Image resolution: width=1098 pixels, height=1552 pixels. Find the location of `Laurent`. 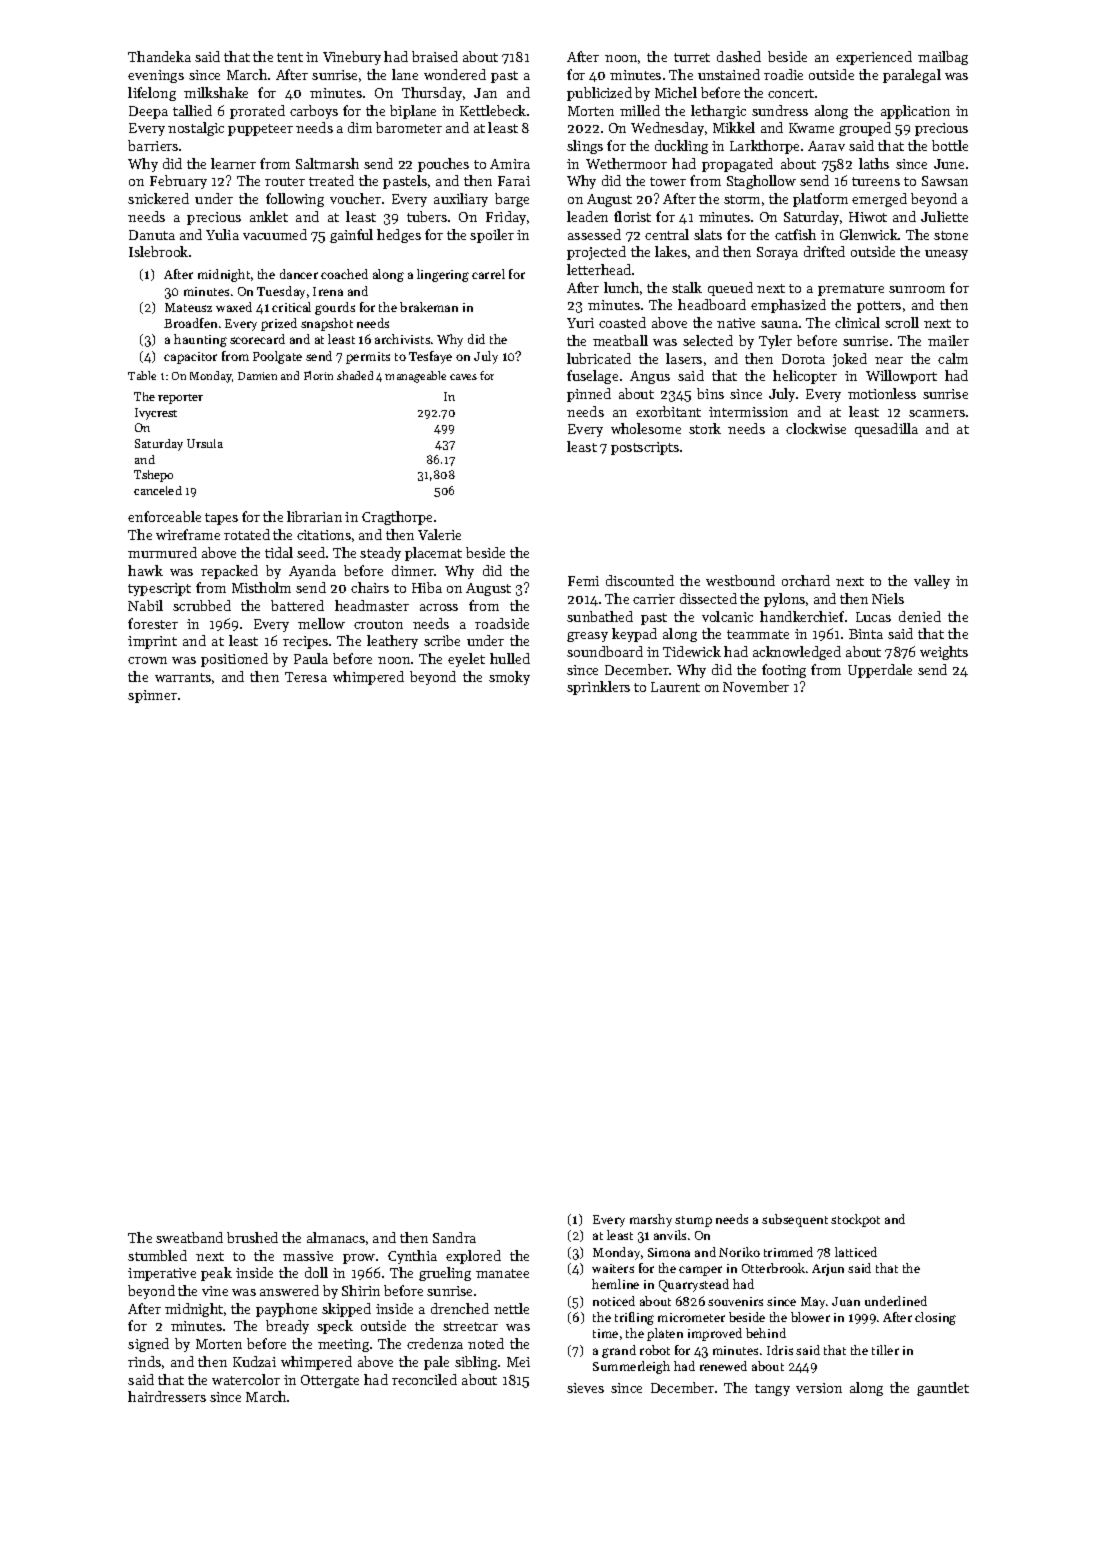

Laurent is located at coordinates (675, 687).
